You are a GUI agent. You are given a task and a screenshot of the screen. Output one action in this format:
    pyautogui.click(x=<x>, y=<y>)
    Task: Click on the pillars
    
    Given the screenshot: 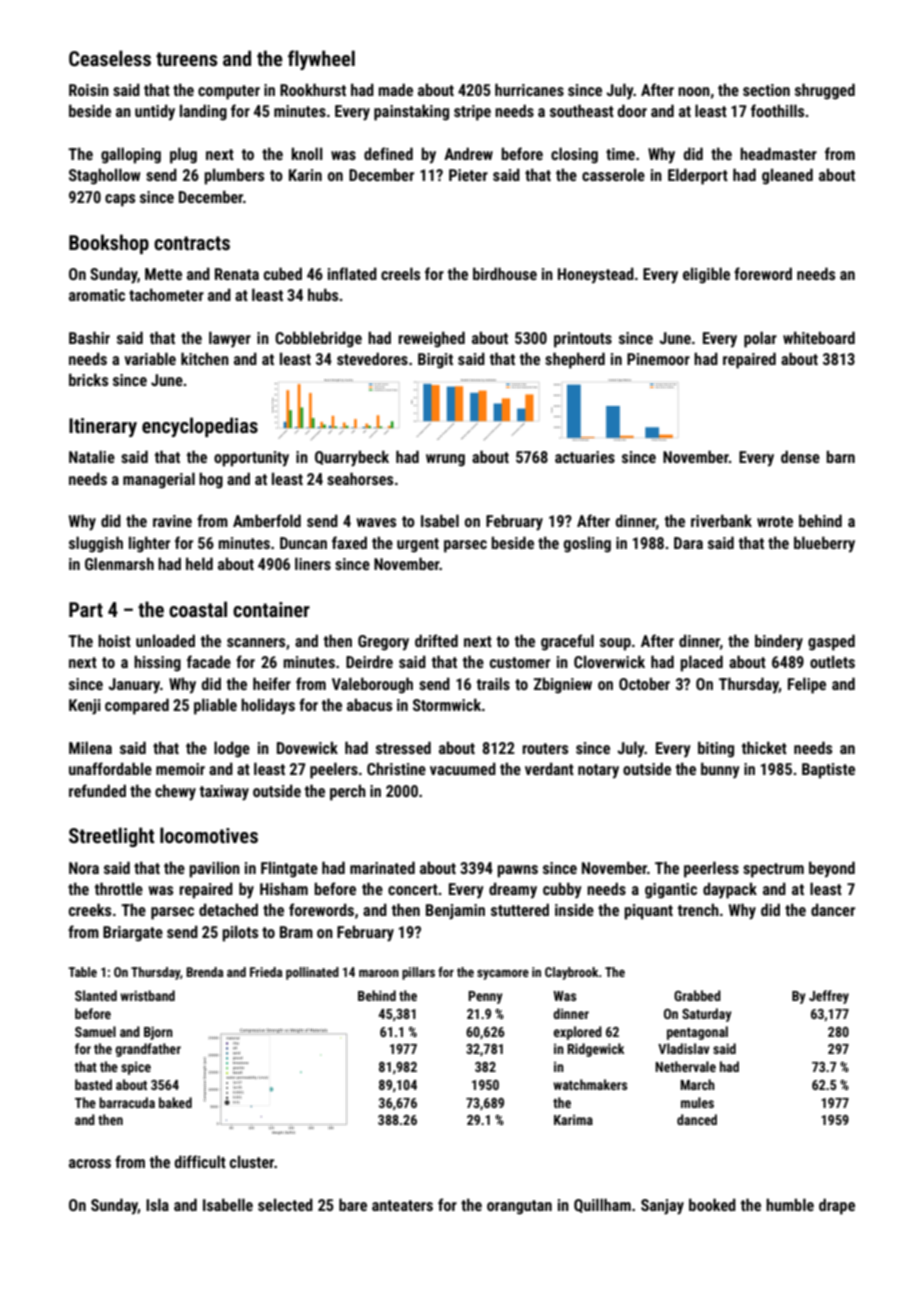 What is the action you would take?
    pyautogui.click(x=418, y=973)
